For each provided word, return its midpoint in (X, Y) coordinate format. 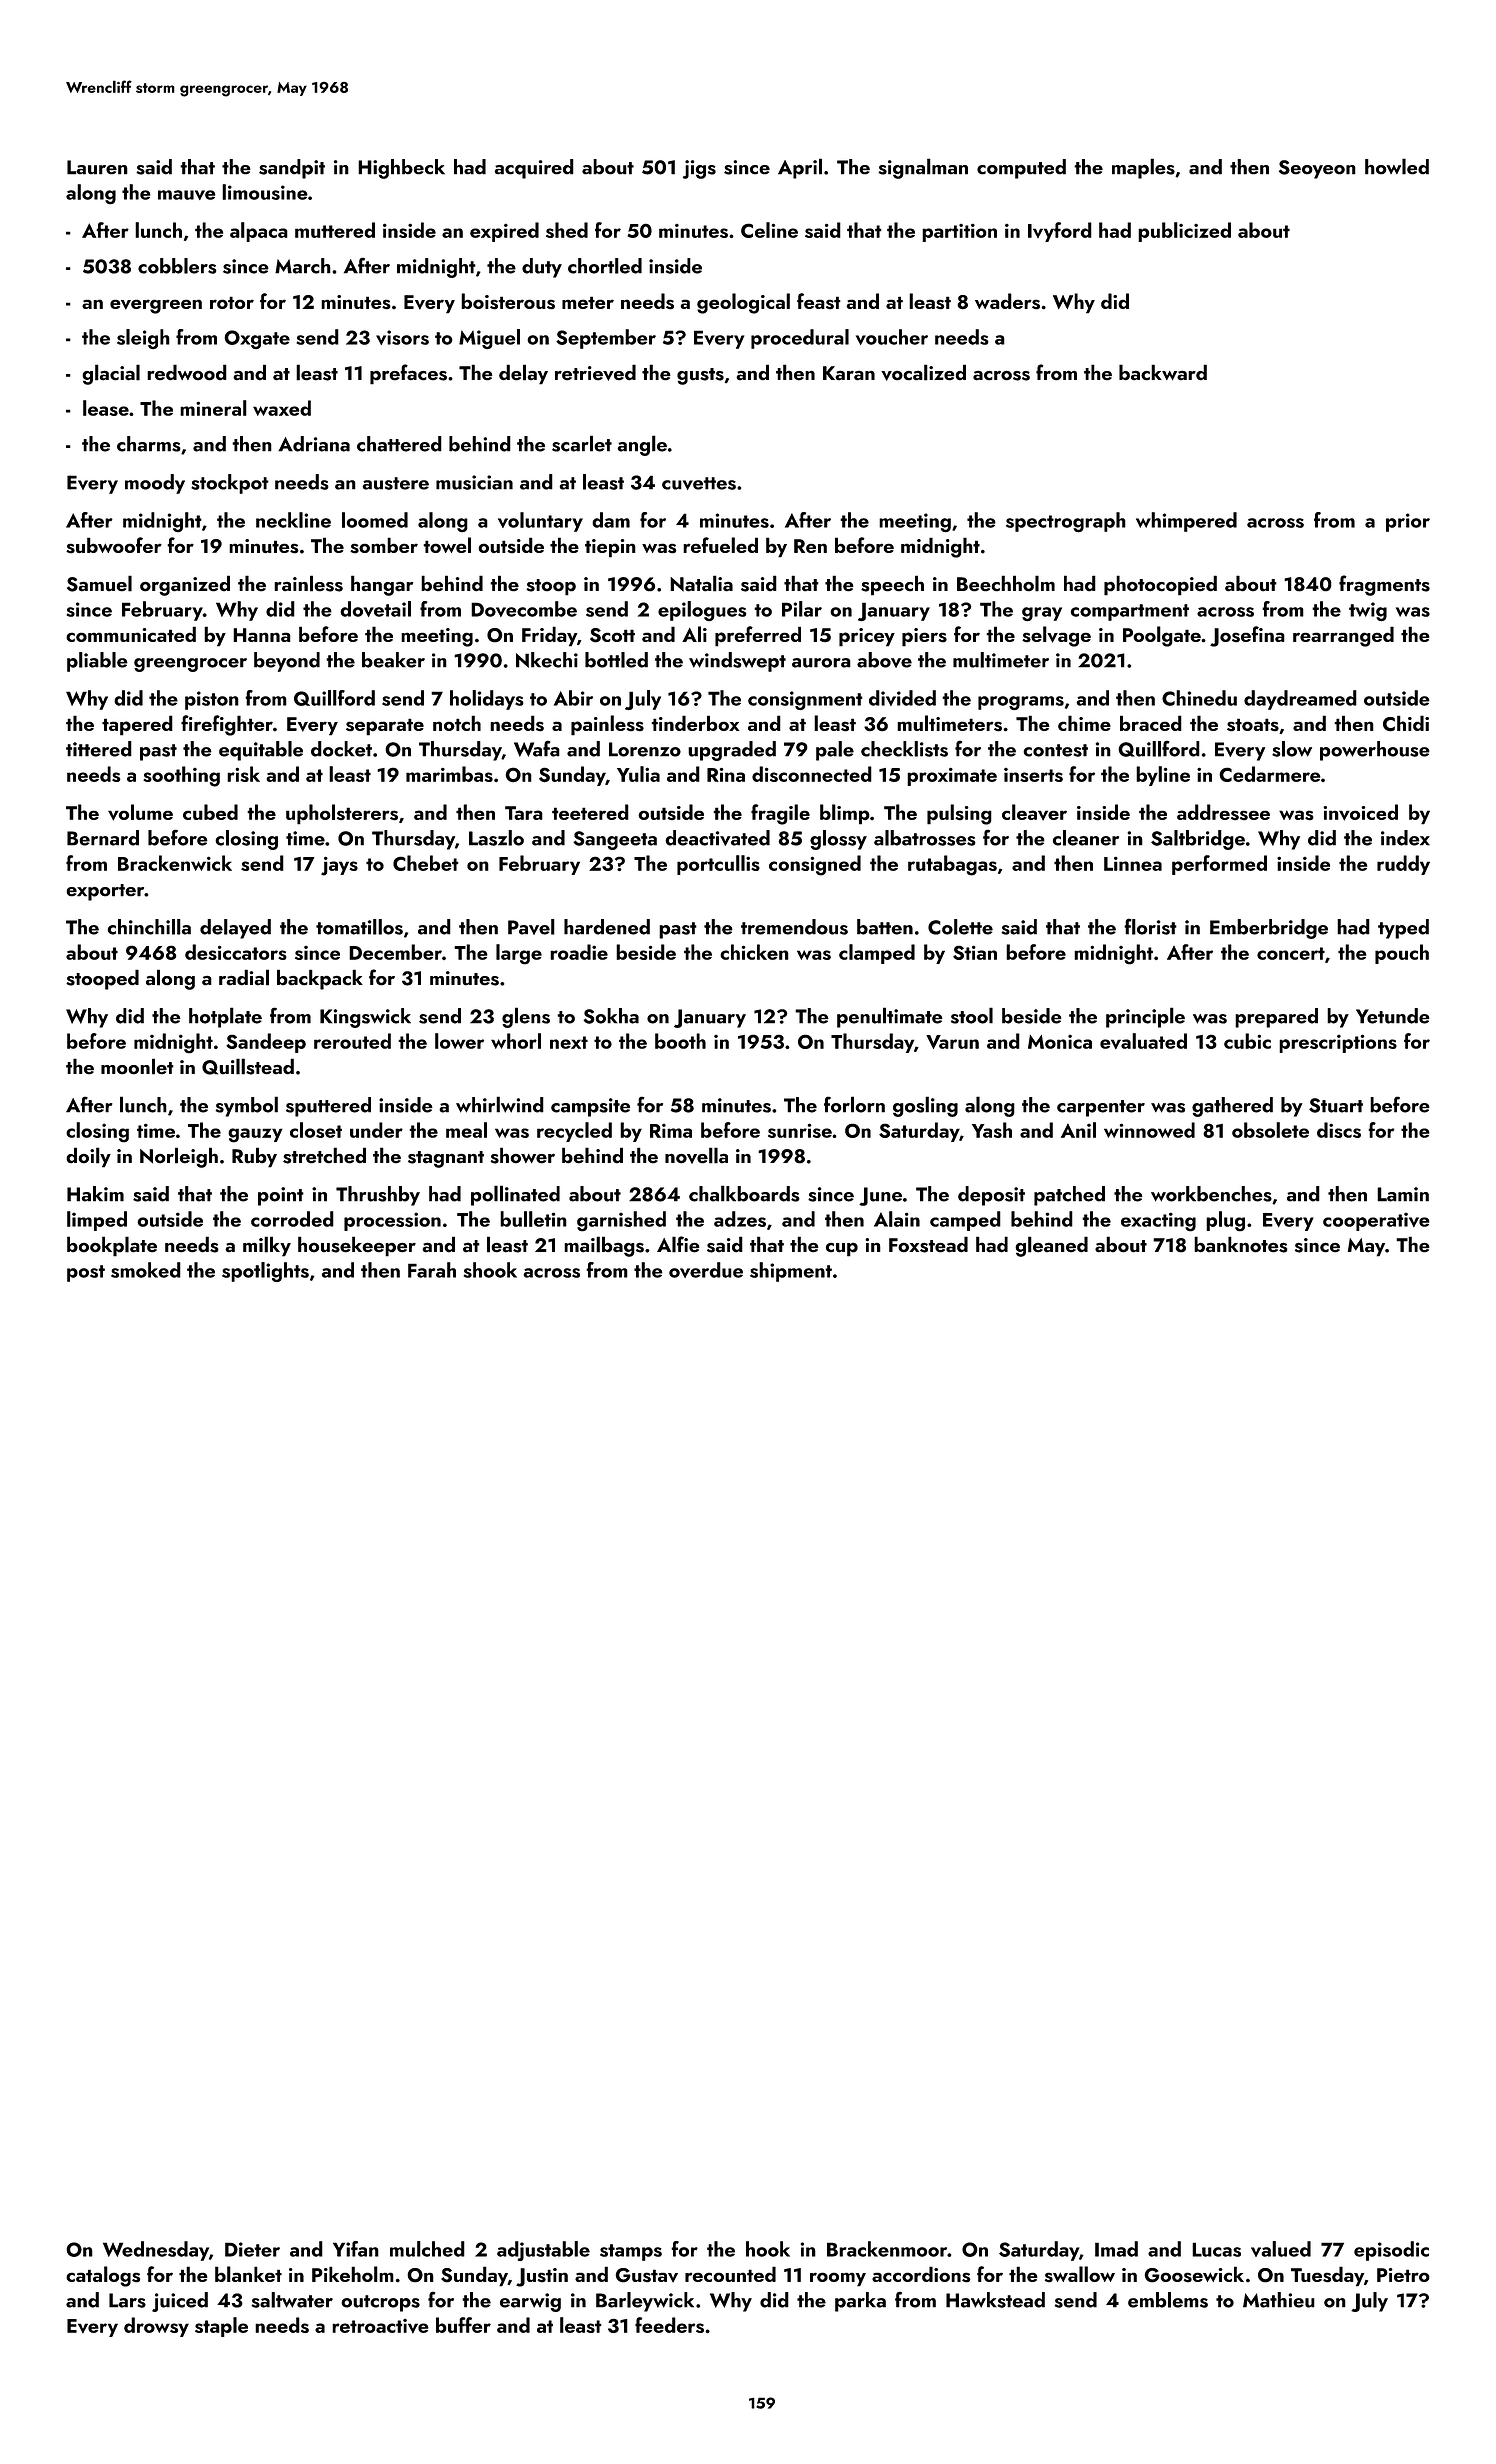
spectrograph (1066, 522)
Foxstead (928, 1244)
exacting (1158, 1222)
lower (459, 1041)
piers (924, 637)
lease (106, 408)
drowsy (156, 2327)
